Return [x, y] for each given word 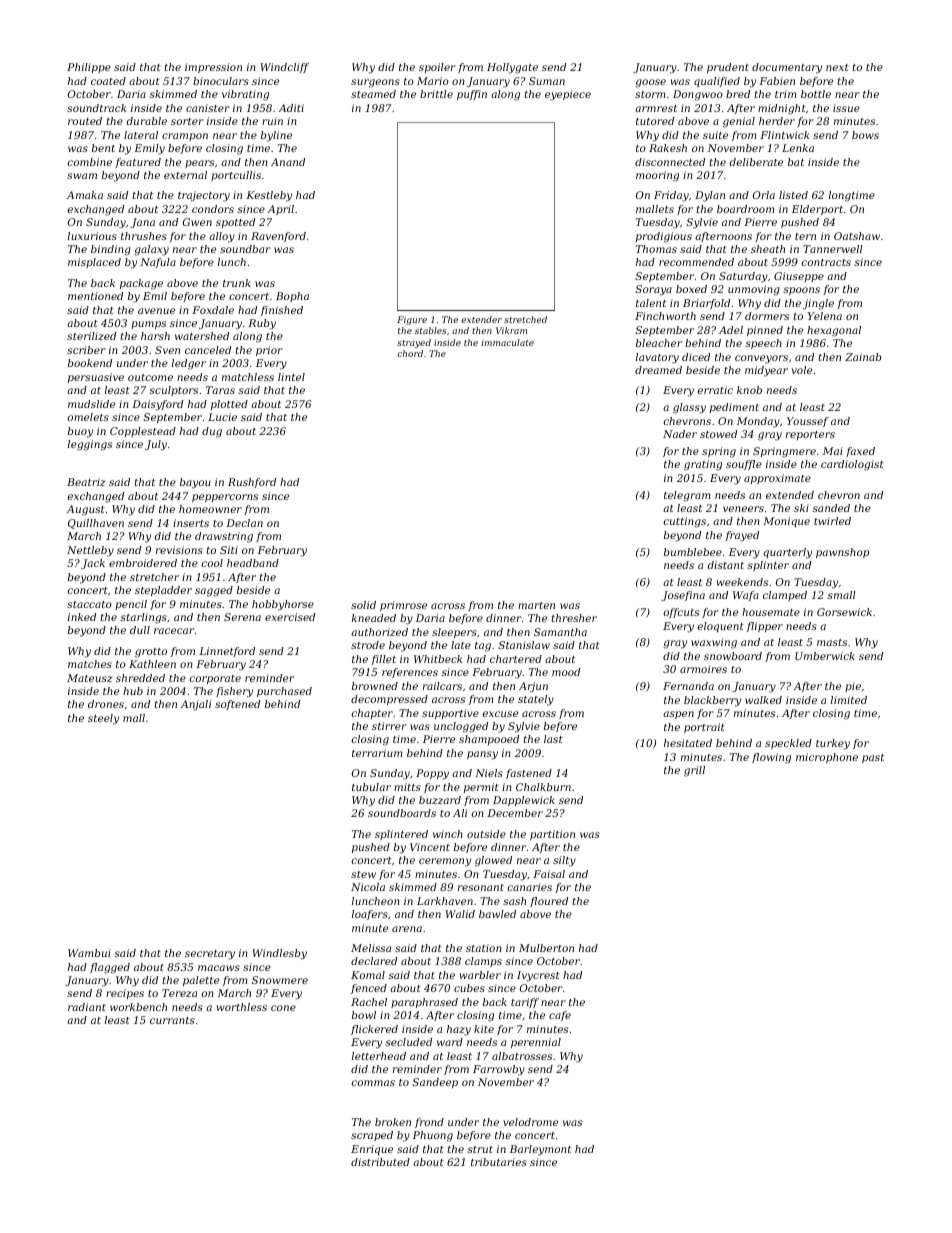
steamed [373, 94]
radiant [87, 1007]
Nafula [158, 263]
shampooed [489, 740]
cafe [560, 1016]
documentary [787, 68]
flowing [771, 758]
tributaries [499, 1162]
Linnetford [227, 652]
